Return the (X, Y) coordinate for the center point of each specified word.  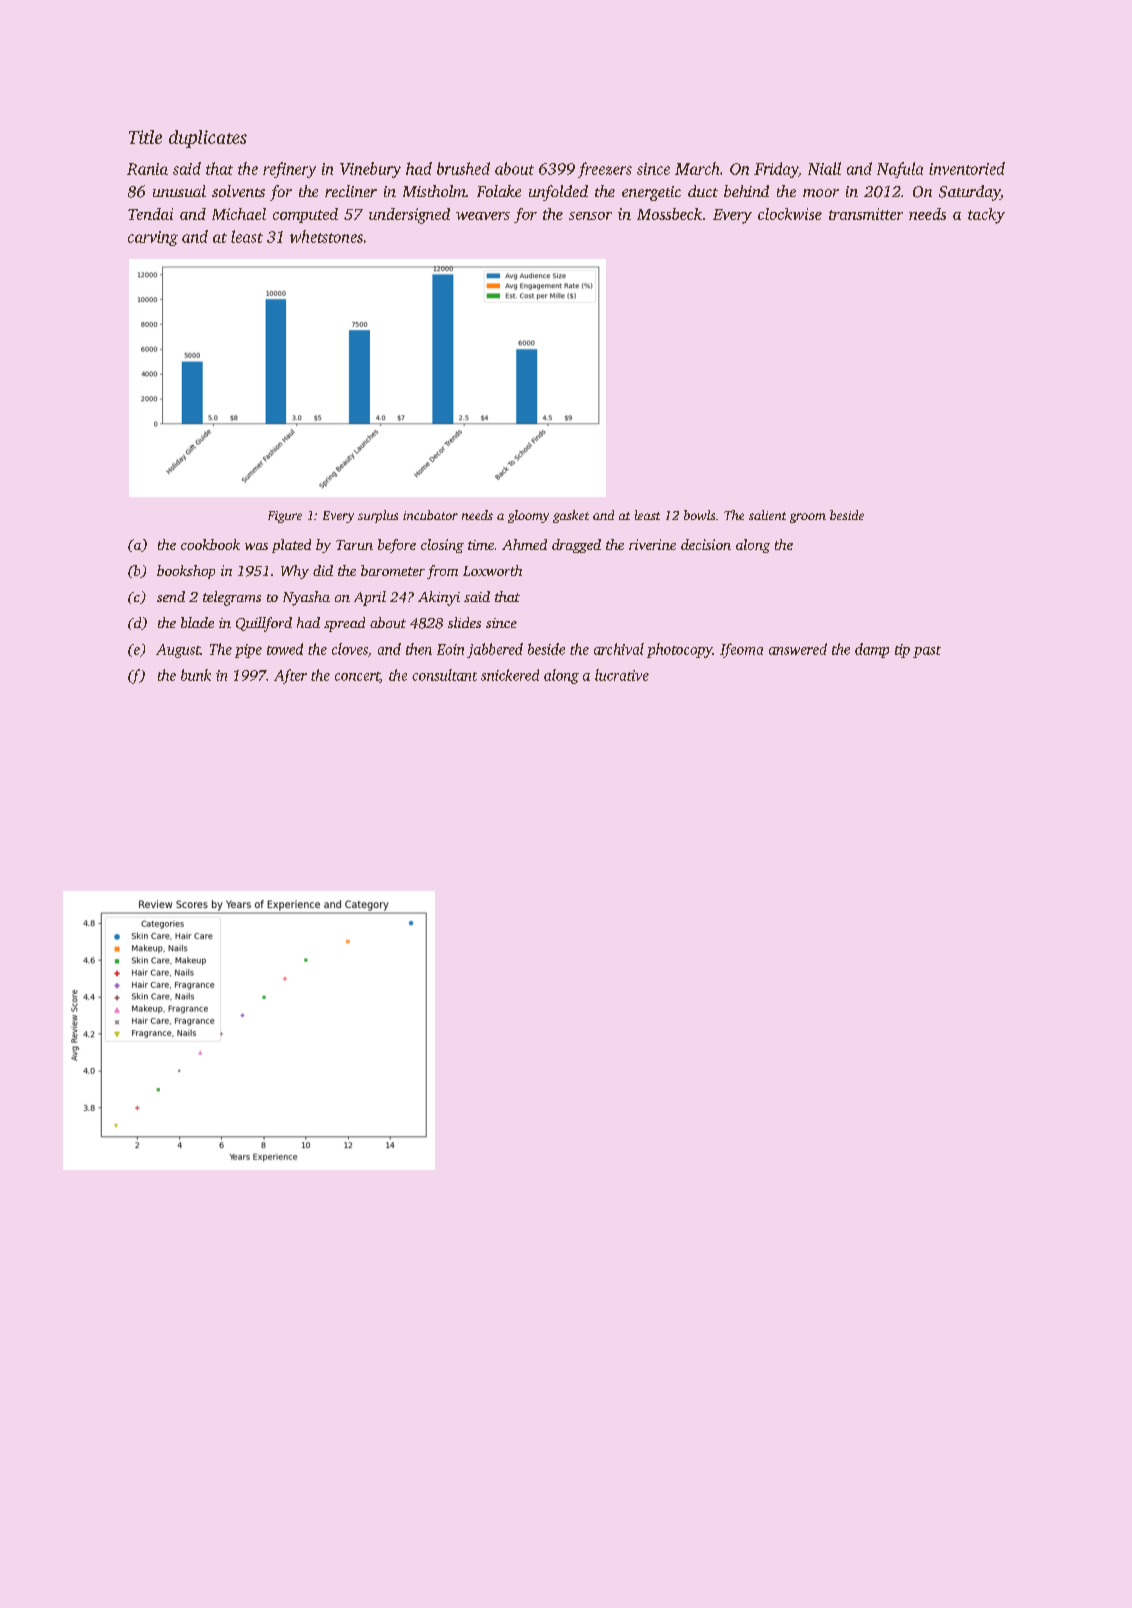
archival (619, 649)
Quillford (264, 624)
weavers (483, 216)
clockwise (790, 214)
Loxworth (492, 570)
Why (295, 572)
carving (153, 238)
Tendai (150, 214)
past (927, 652)
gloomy (528, 516)
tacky (986, 216)
